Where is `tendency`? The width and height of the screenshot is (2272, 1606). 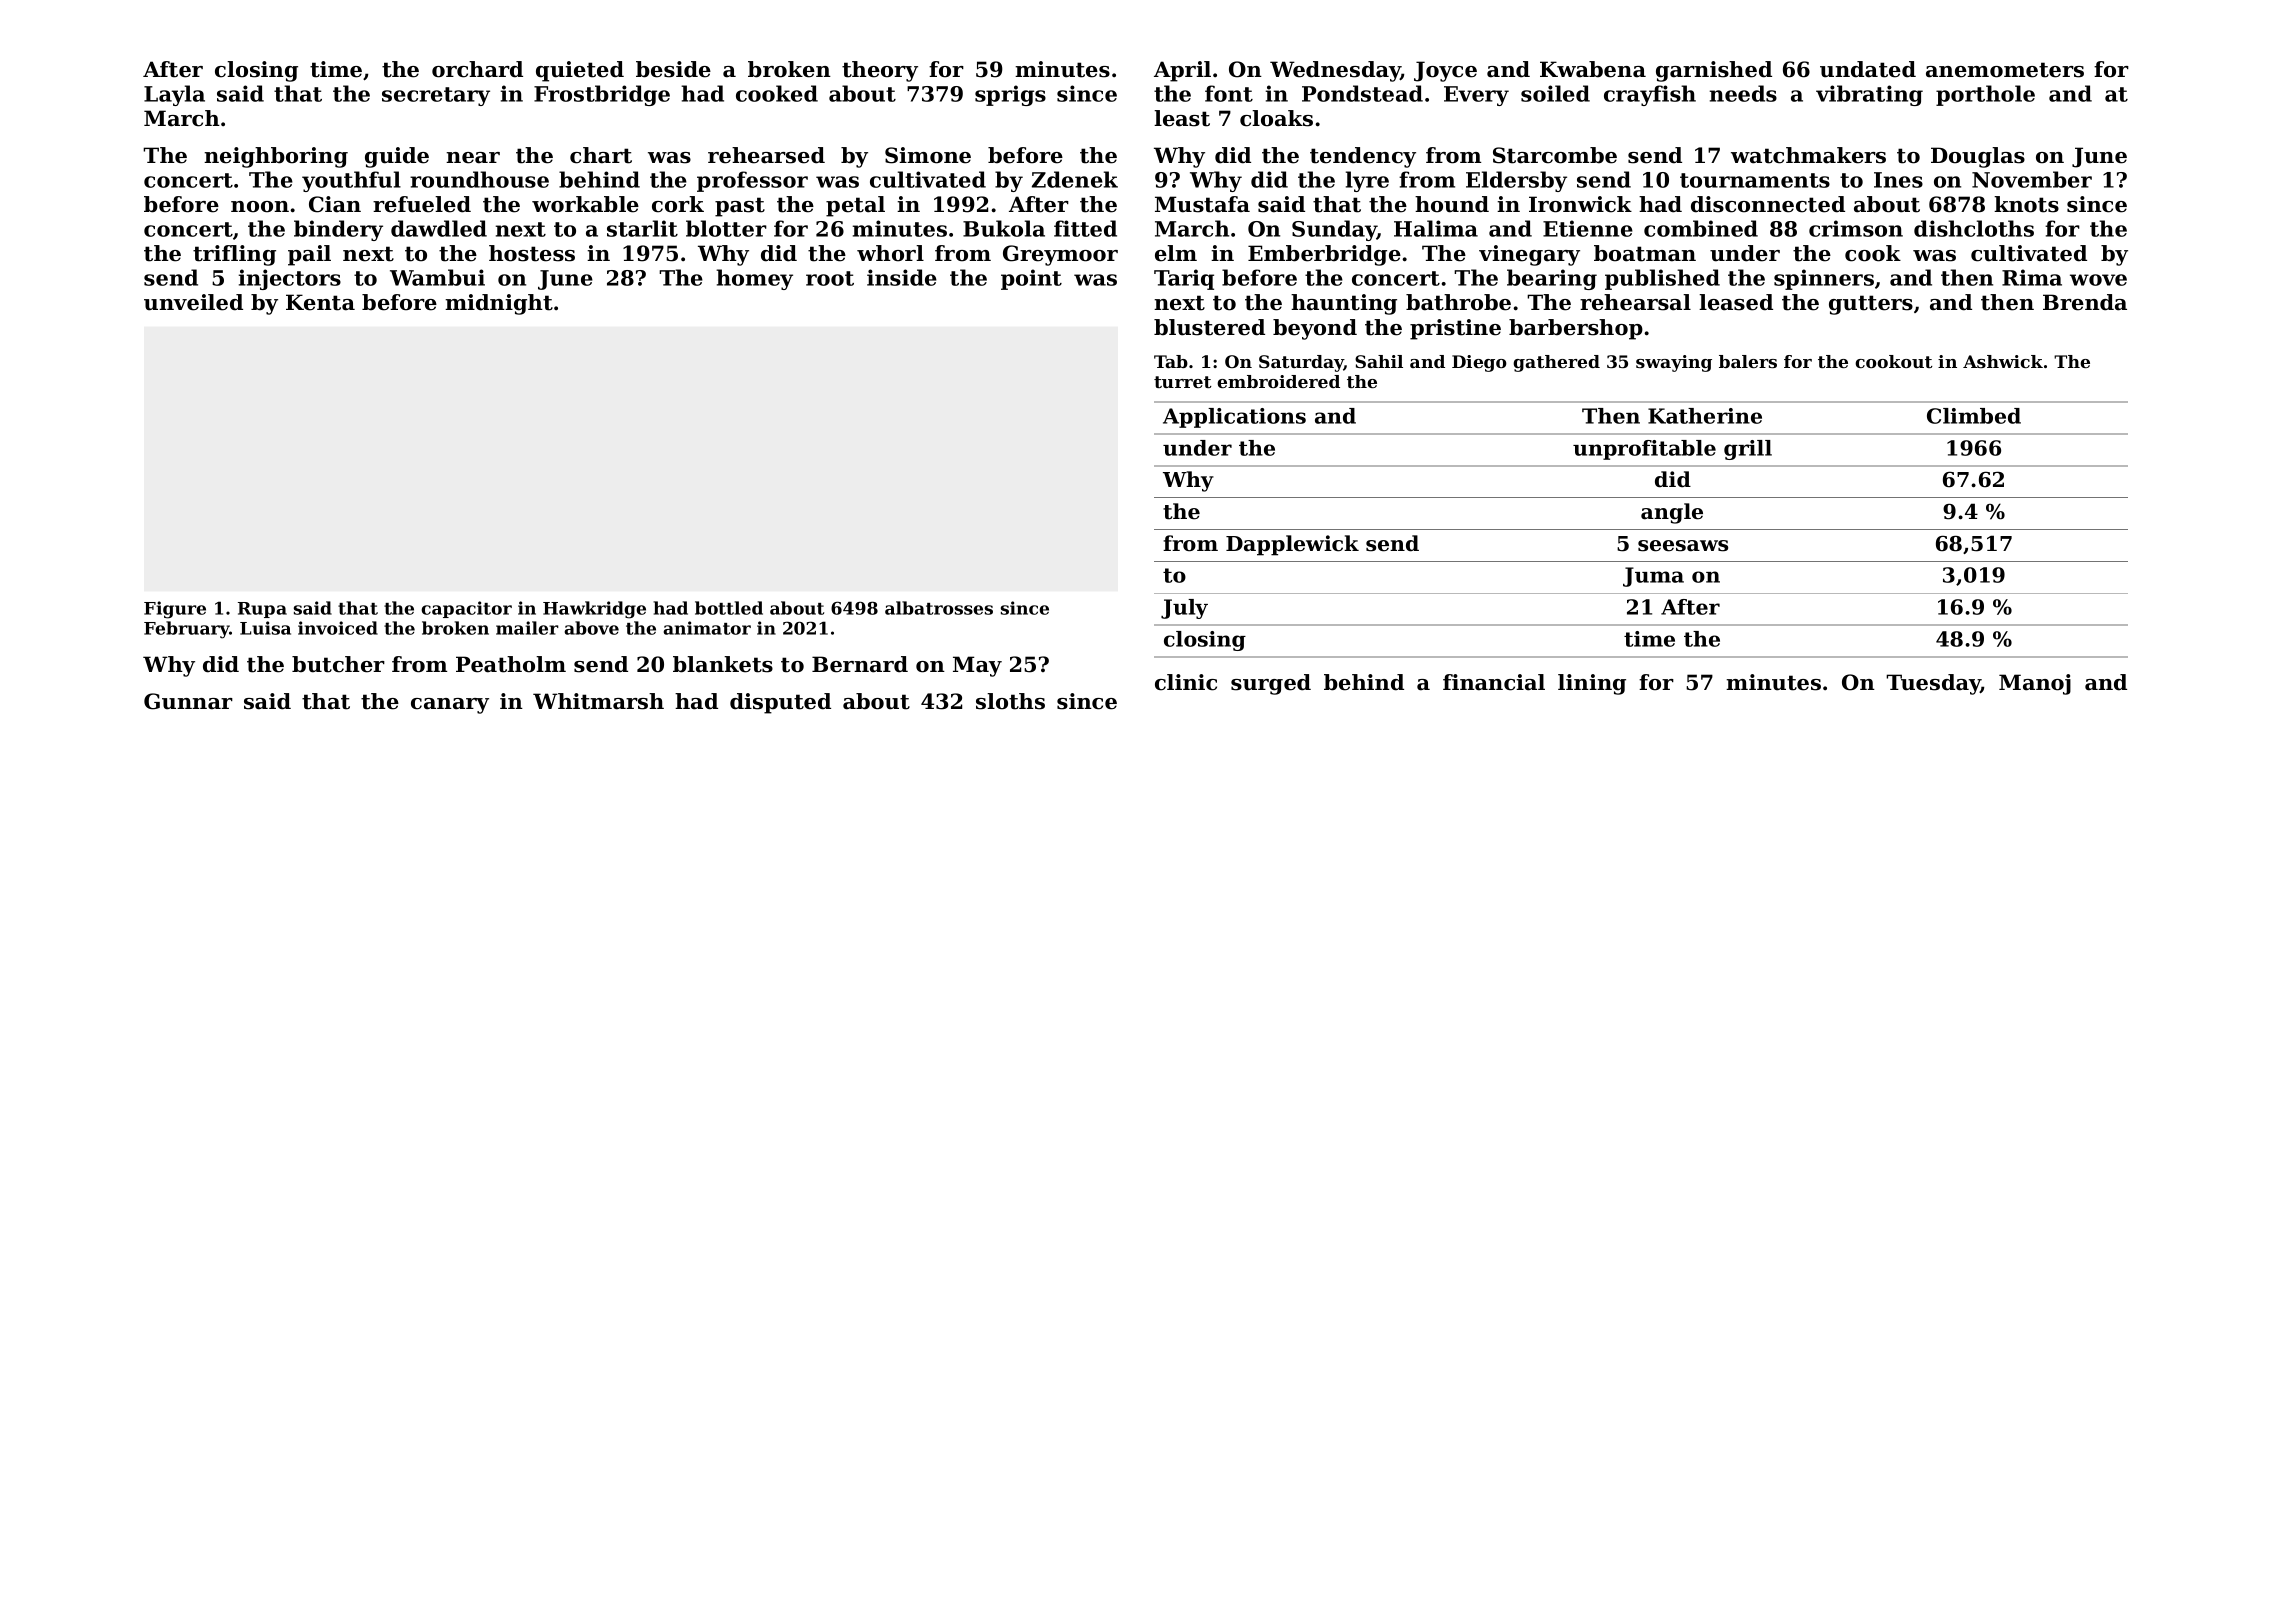
tendency is located at coordinates (1363, 157).
